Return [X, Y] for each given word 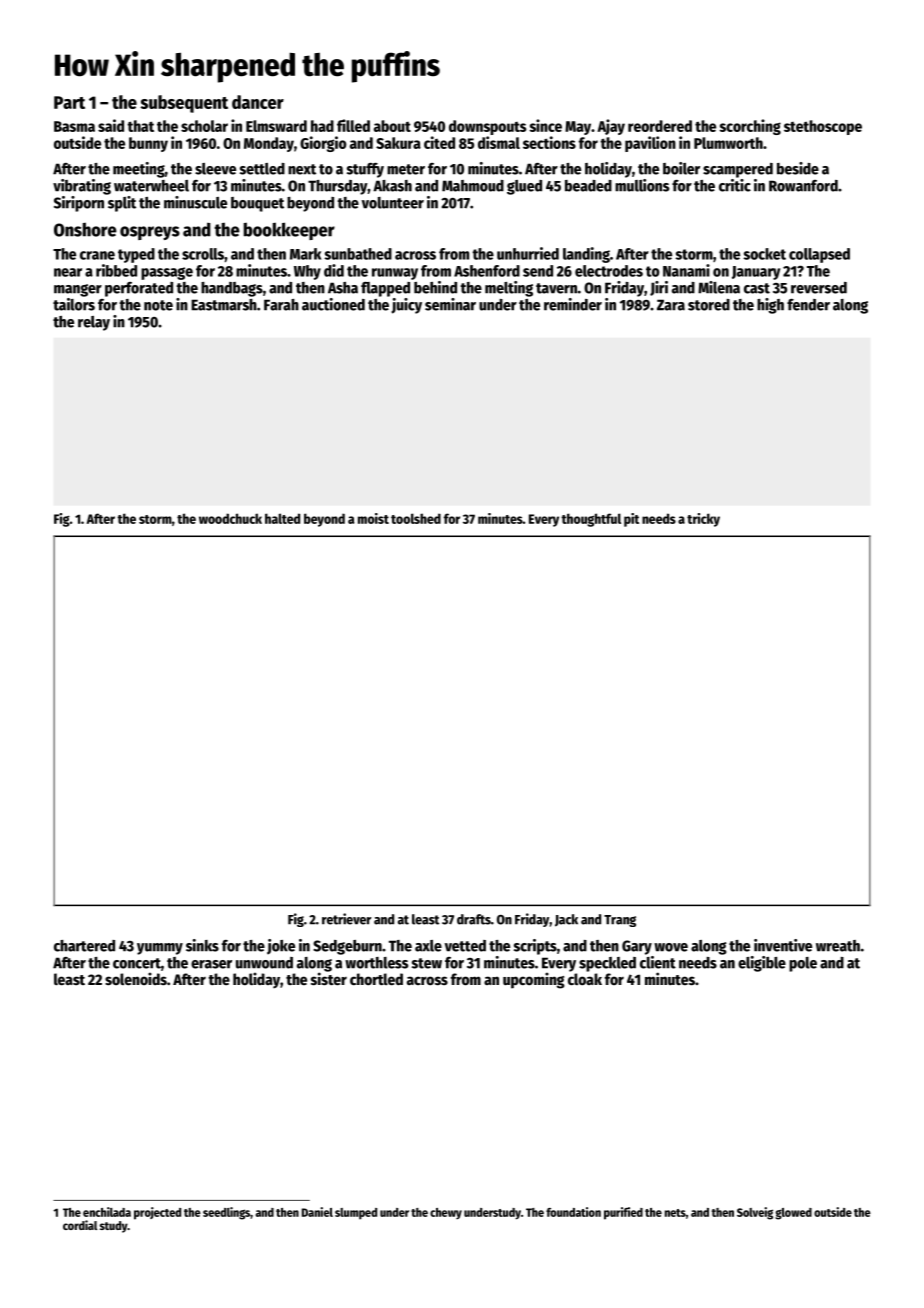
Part [69, 102]
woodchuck [230, 518]
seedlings [226, 1213]
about [392, 126]
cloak [585, 979]
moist [373, 518]
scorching [750, 127]
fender [808, 305]
